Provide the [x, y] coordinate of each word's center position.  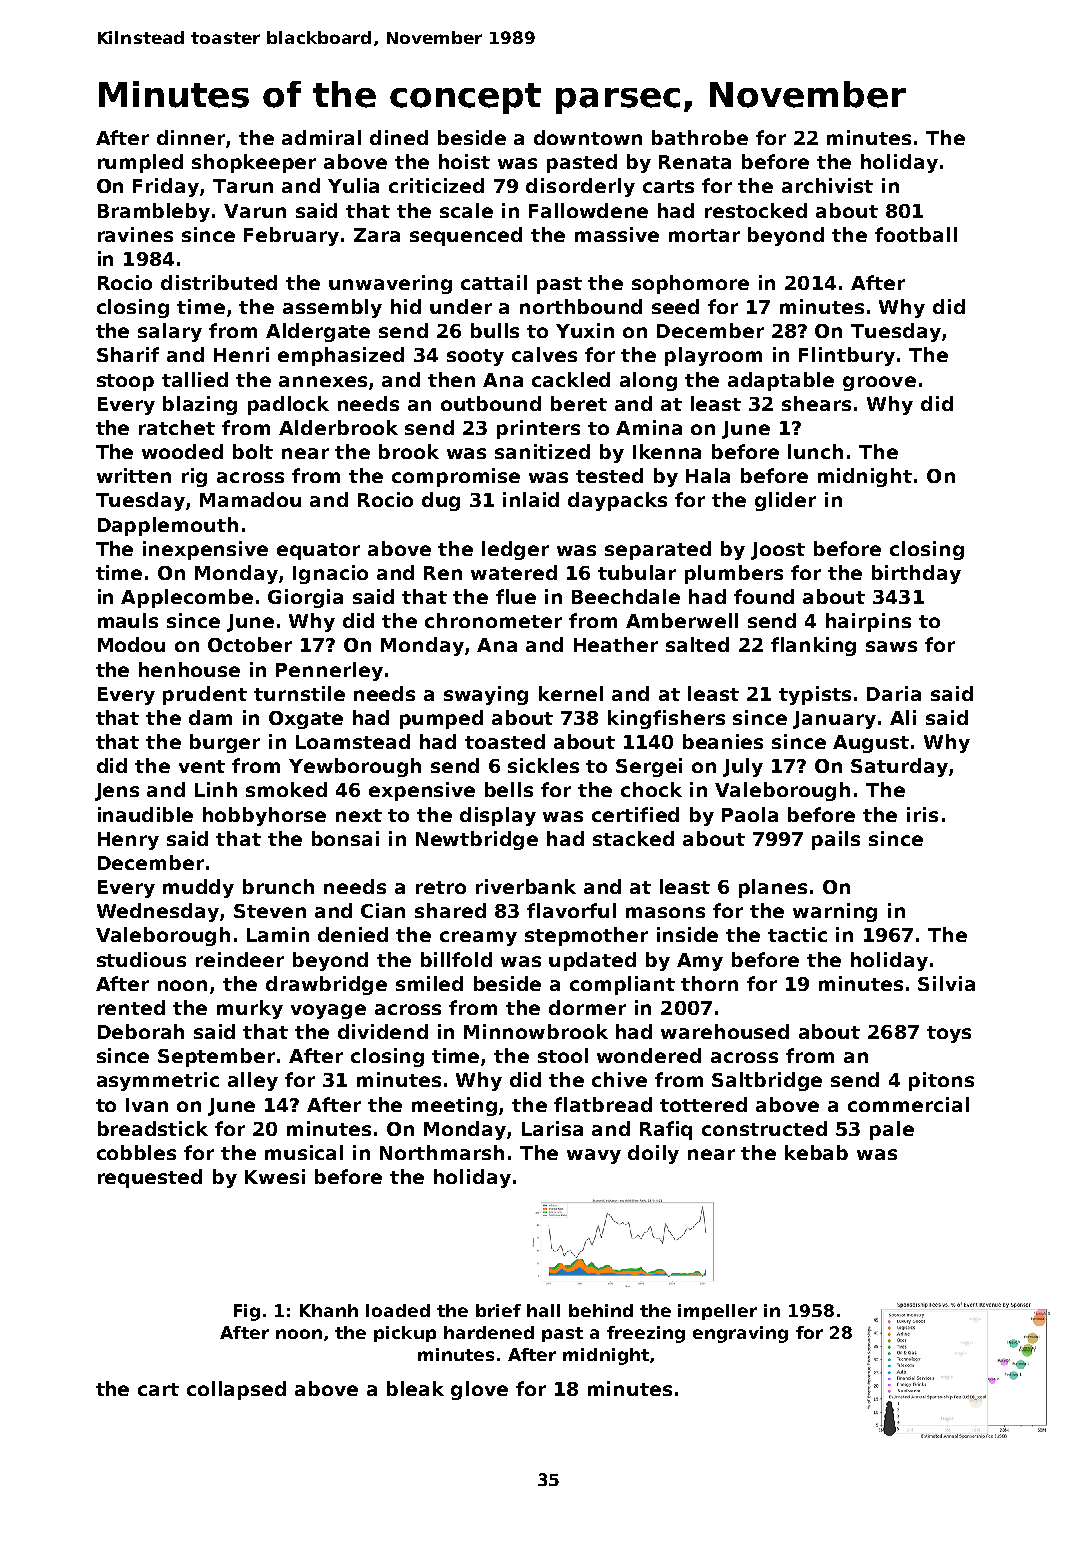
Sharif [128, 354]
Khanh [329, 1310]
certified [635, 814]
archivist [827, 185]
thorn [709, 983]
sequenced [466, 236]
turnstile [299, 693]
